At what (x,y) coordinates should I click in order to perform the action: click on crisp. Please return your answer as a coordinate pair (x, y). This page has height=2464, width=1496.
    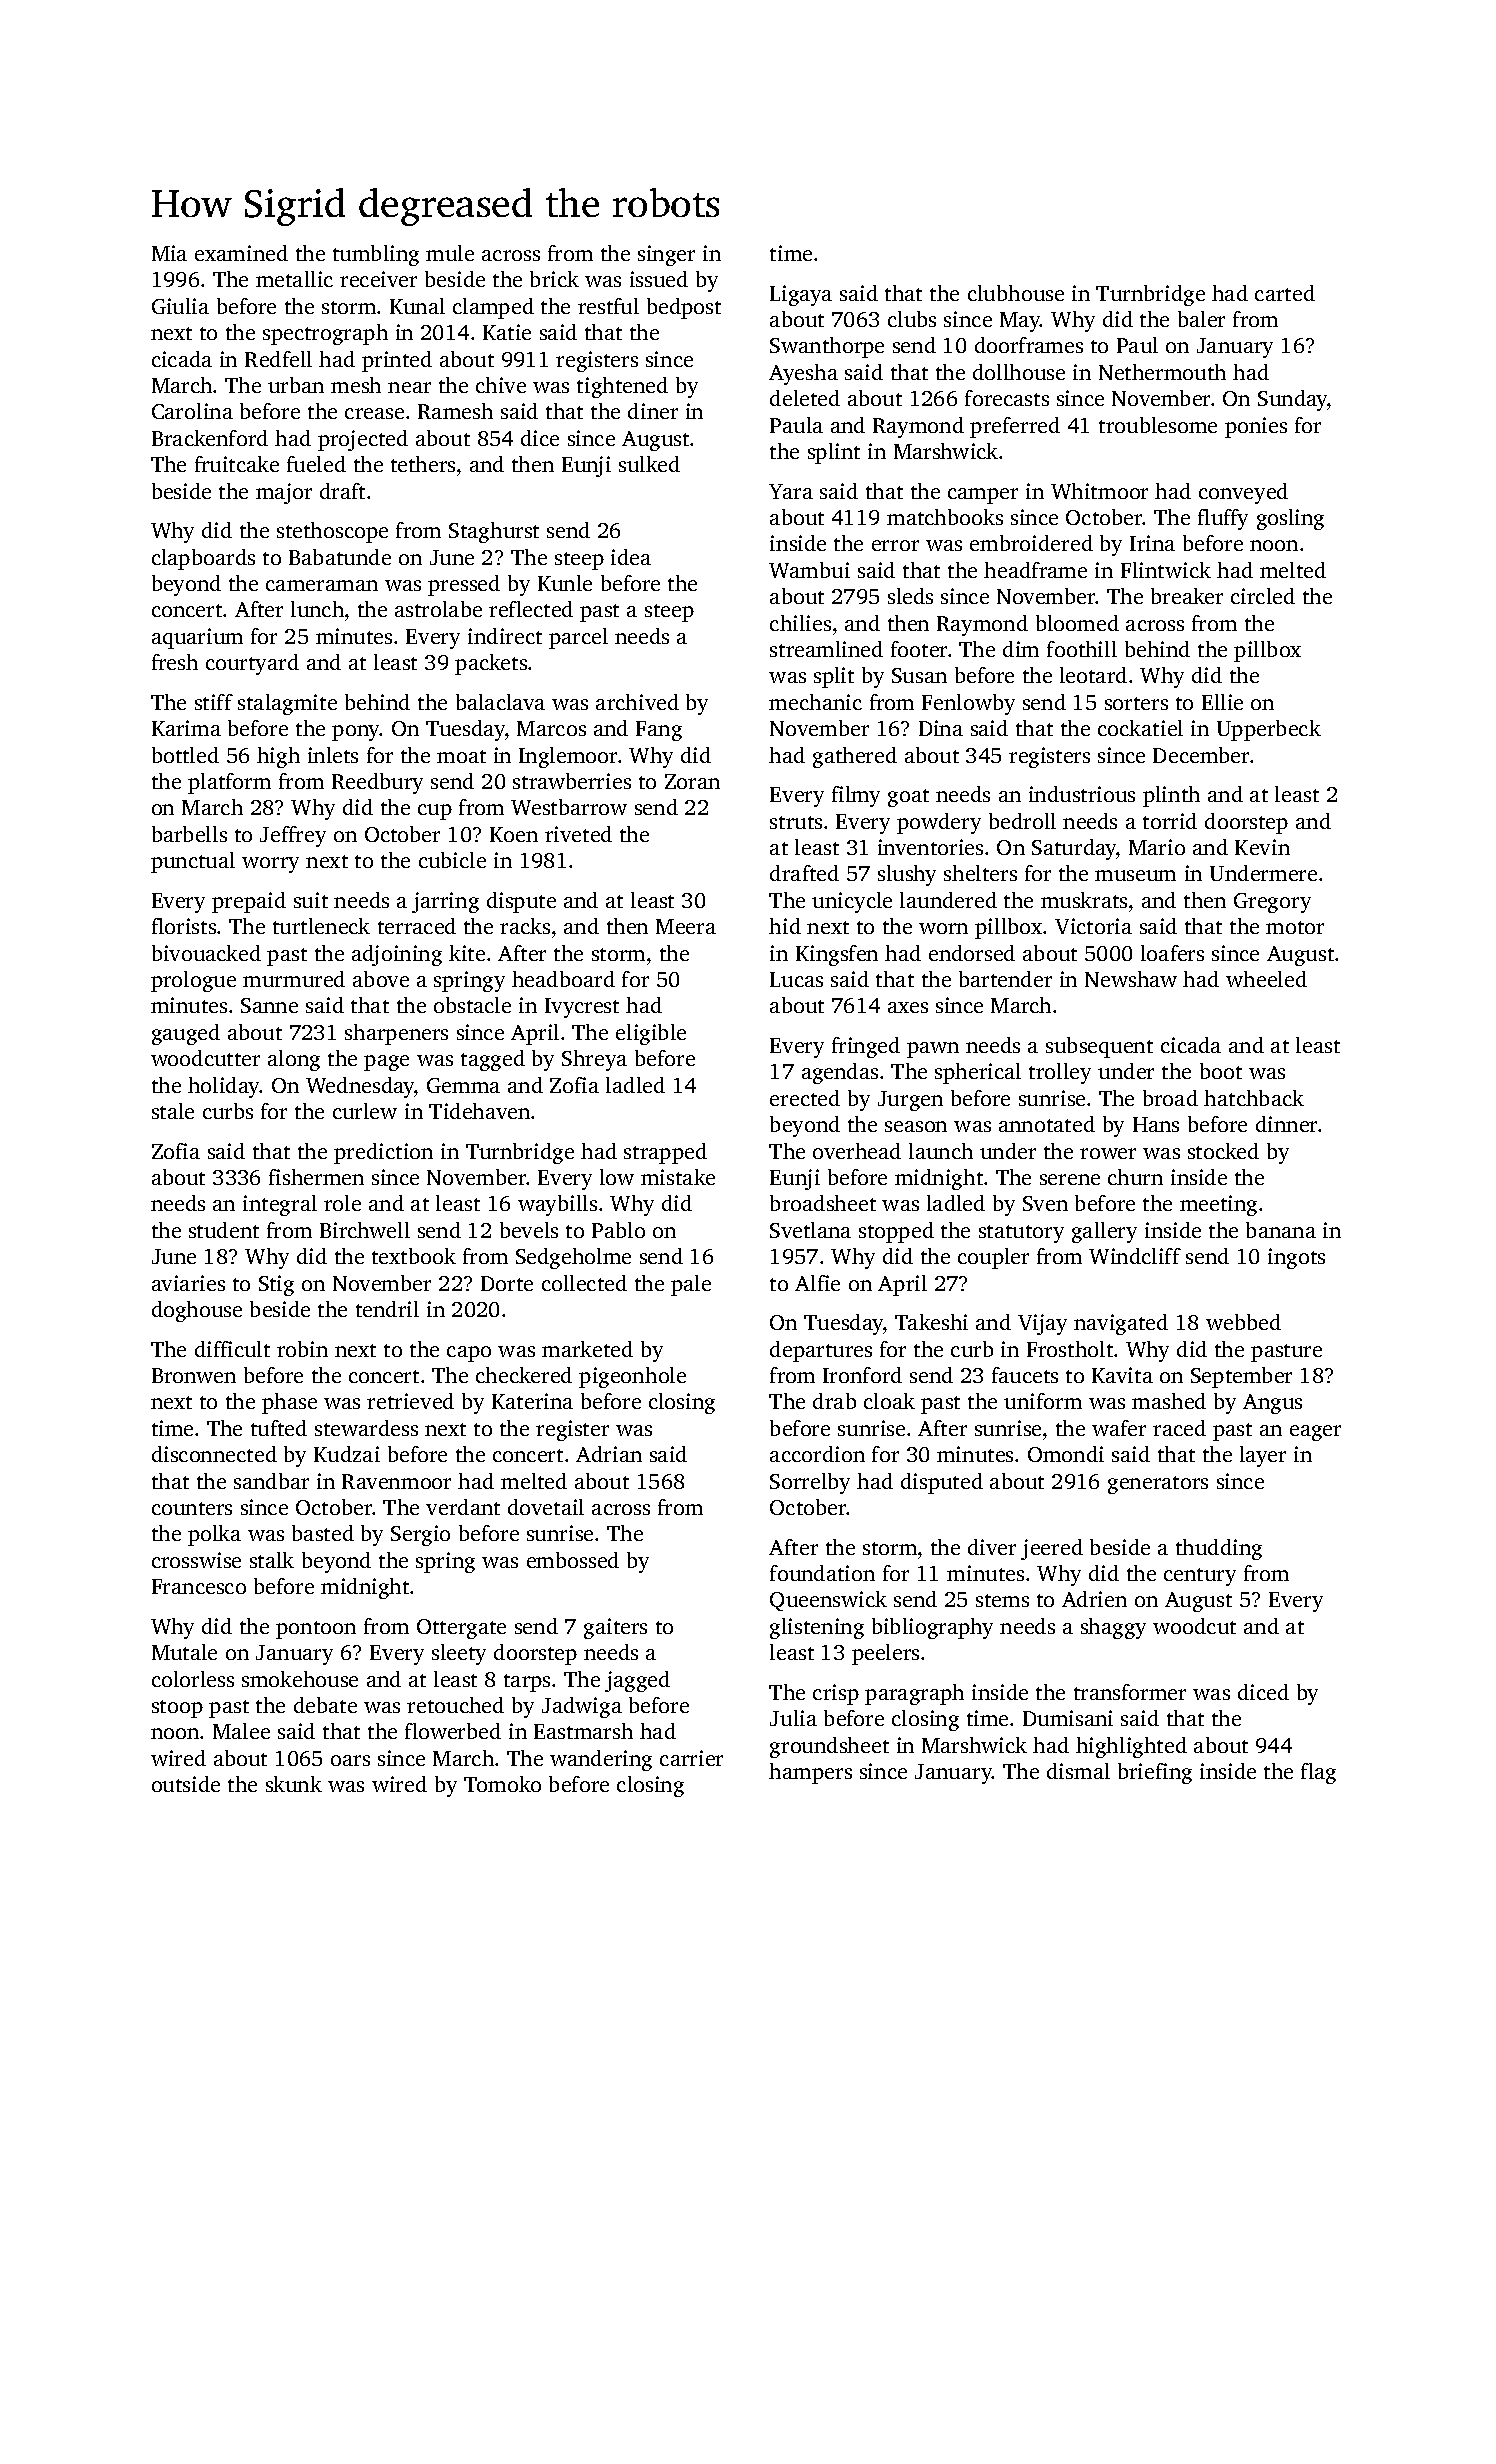
    Looking at the image, I should click on (836, 1694).
